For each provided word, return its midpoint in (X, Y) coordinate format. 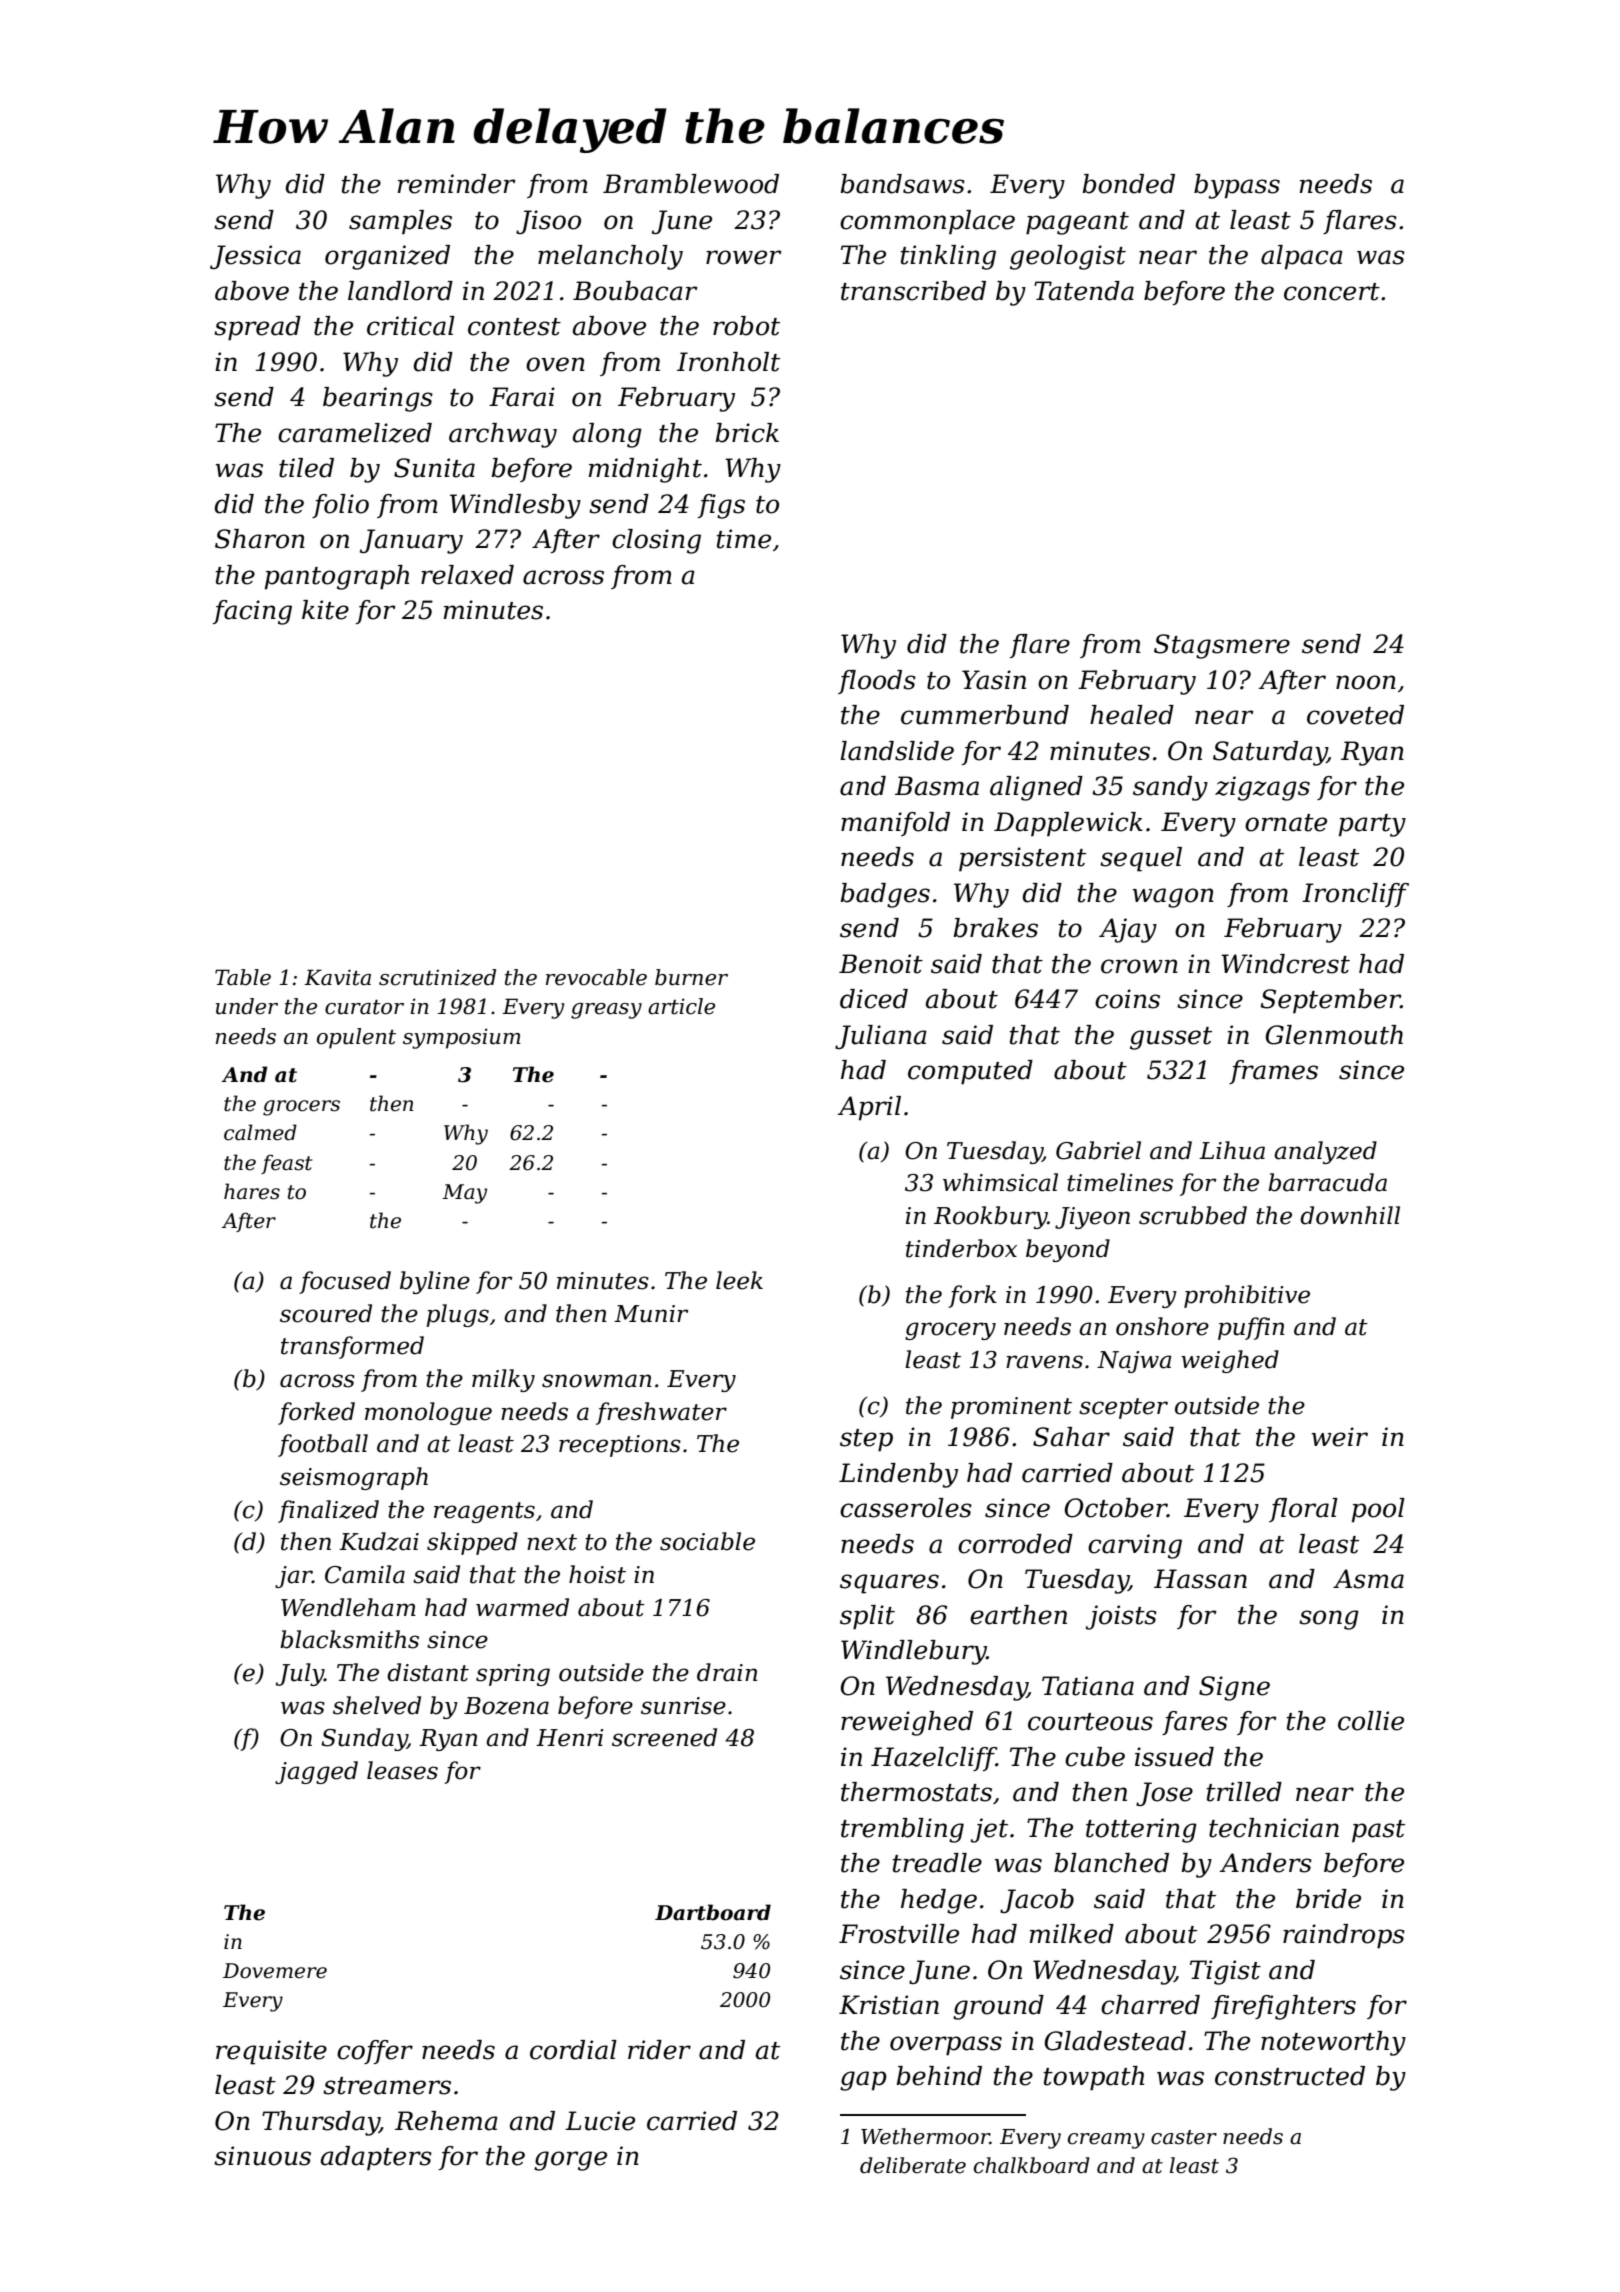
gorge (570, 2161)
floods (877, 682)
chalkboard (1032, 2165)
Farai (522, 397)
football (323, 1445)
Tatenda (1084, 291)
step (866, 1440)
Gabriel (1098, 1150)
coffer (375, 2052)
